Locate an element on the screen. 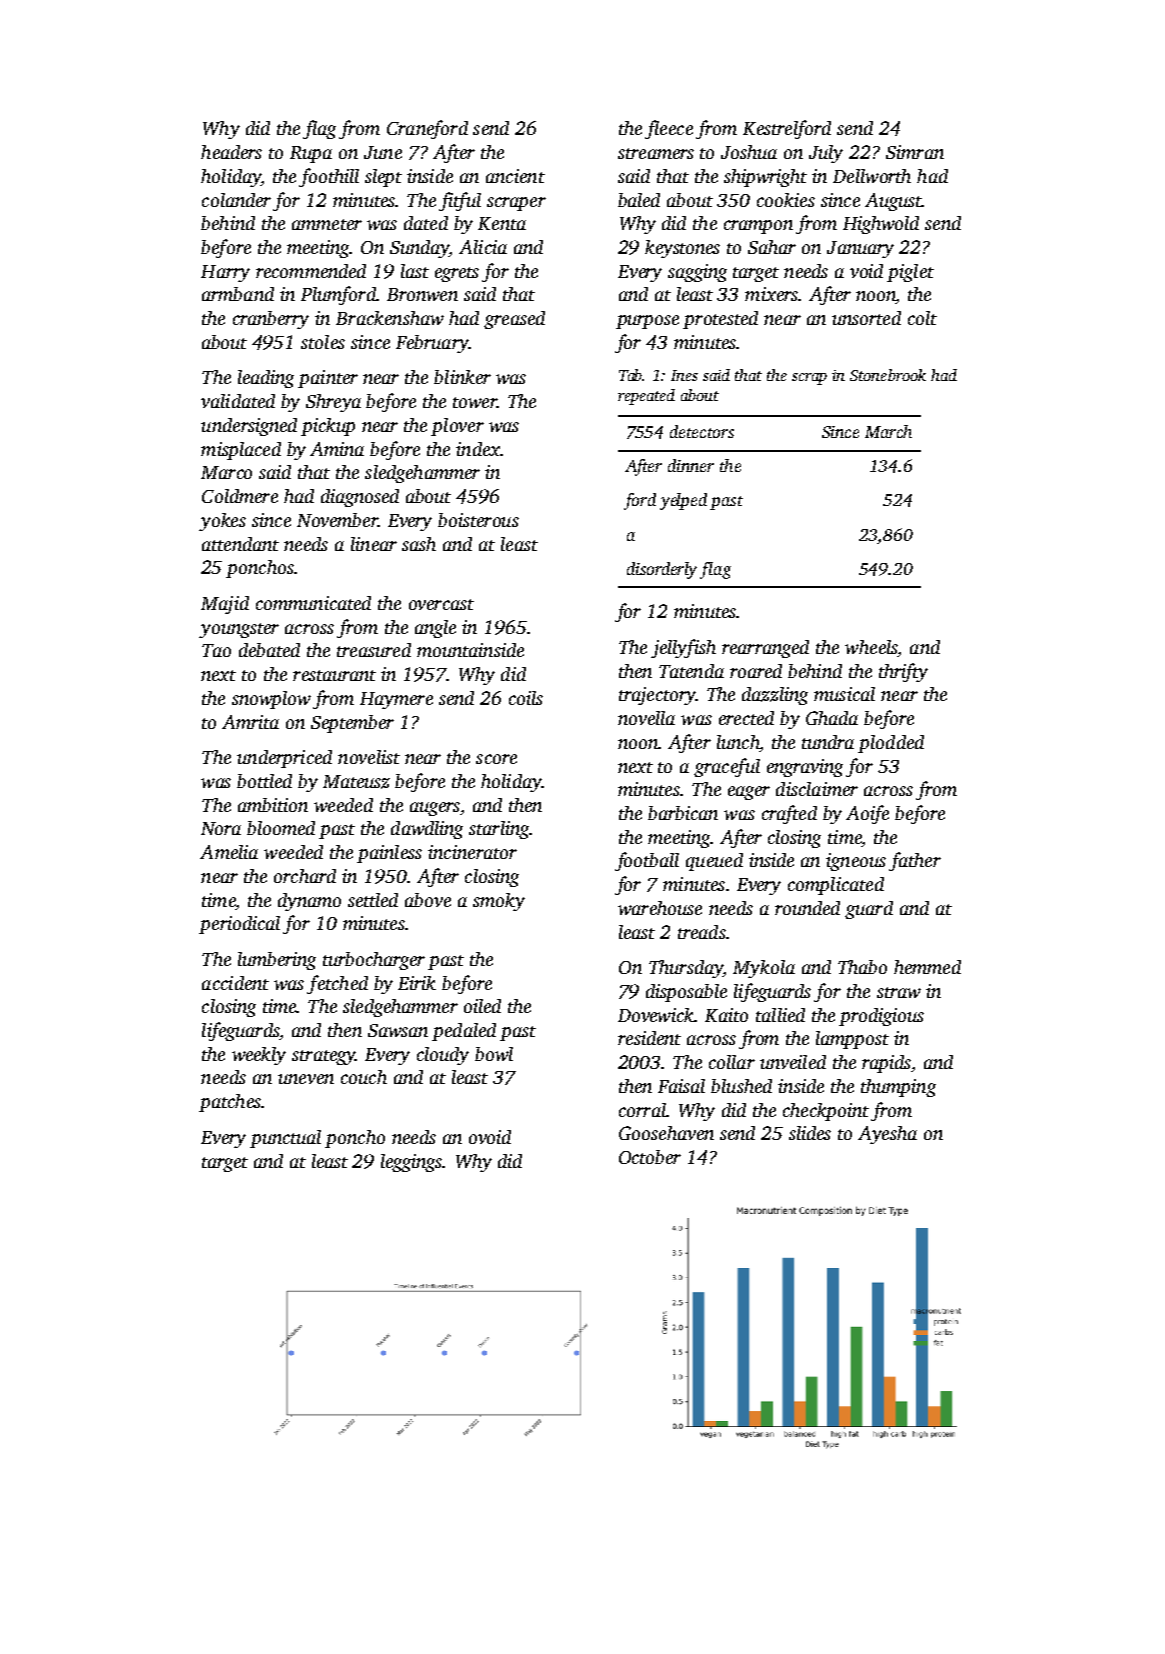 Image resolution: width=1165 pixels, height=1654 pixels. disorderly is located at coordinates (662, 570).
